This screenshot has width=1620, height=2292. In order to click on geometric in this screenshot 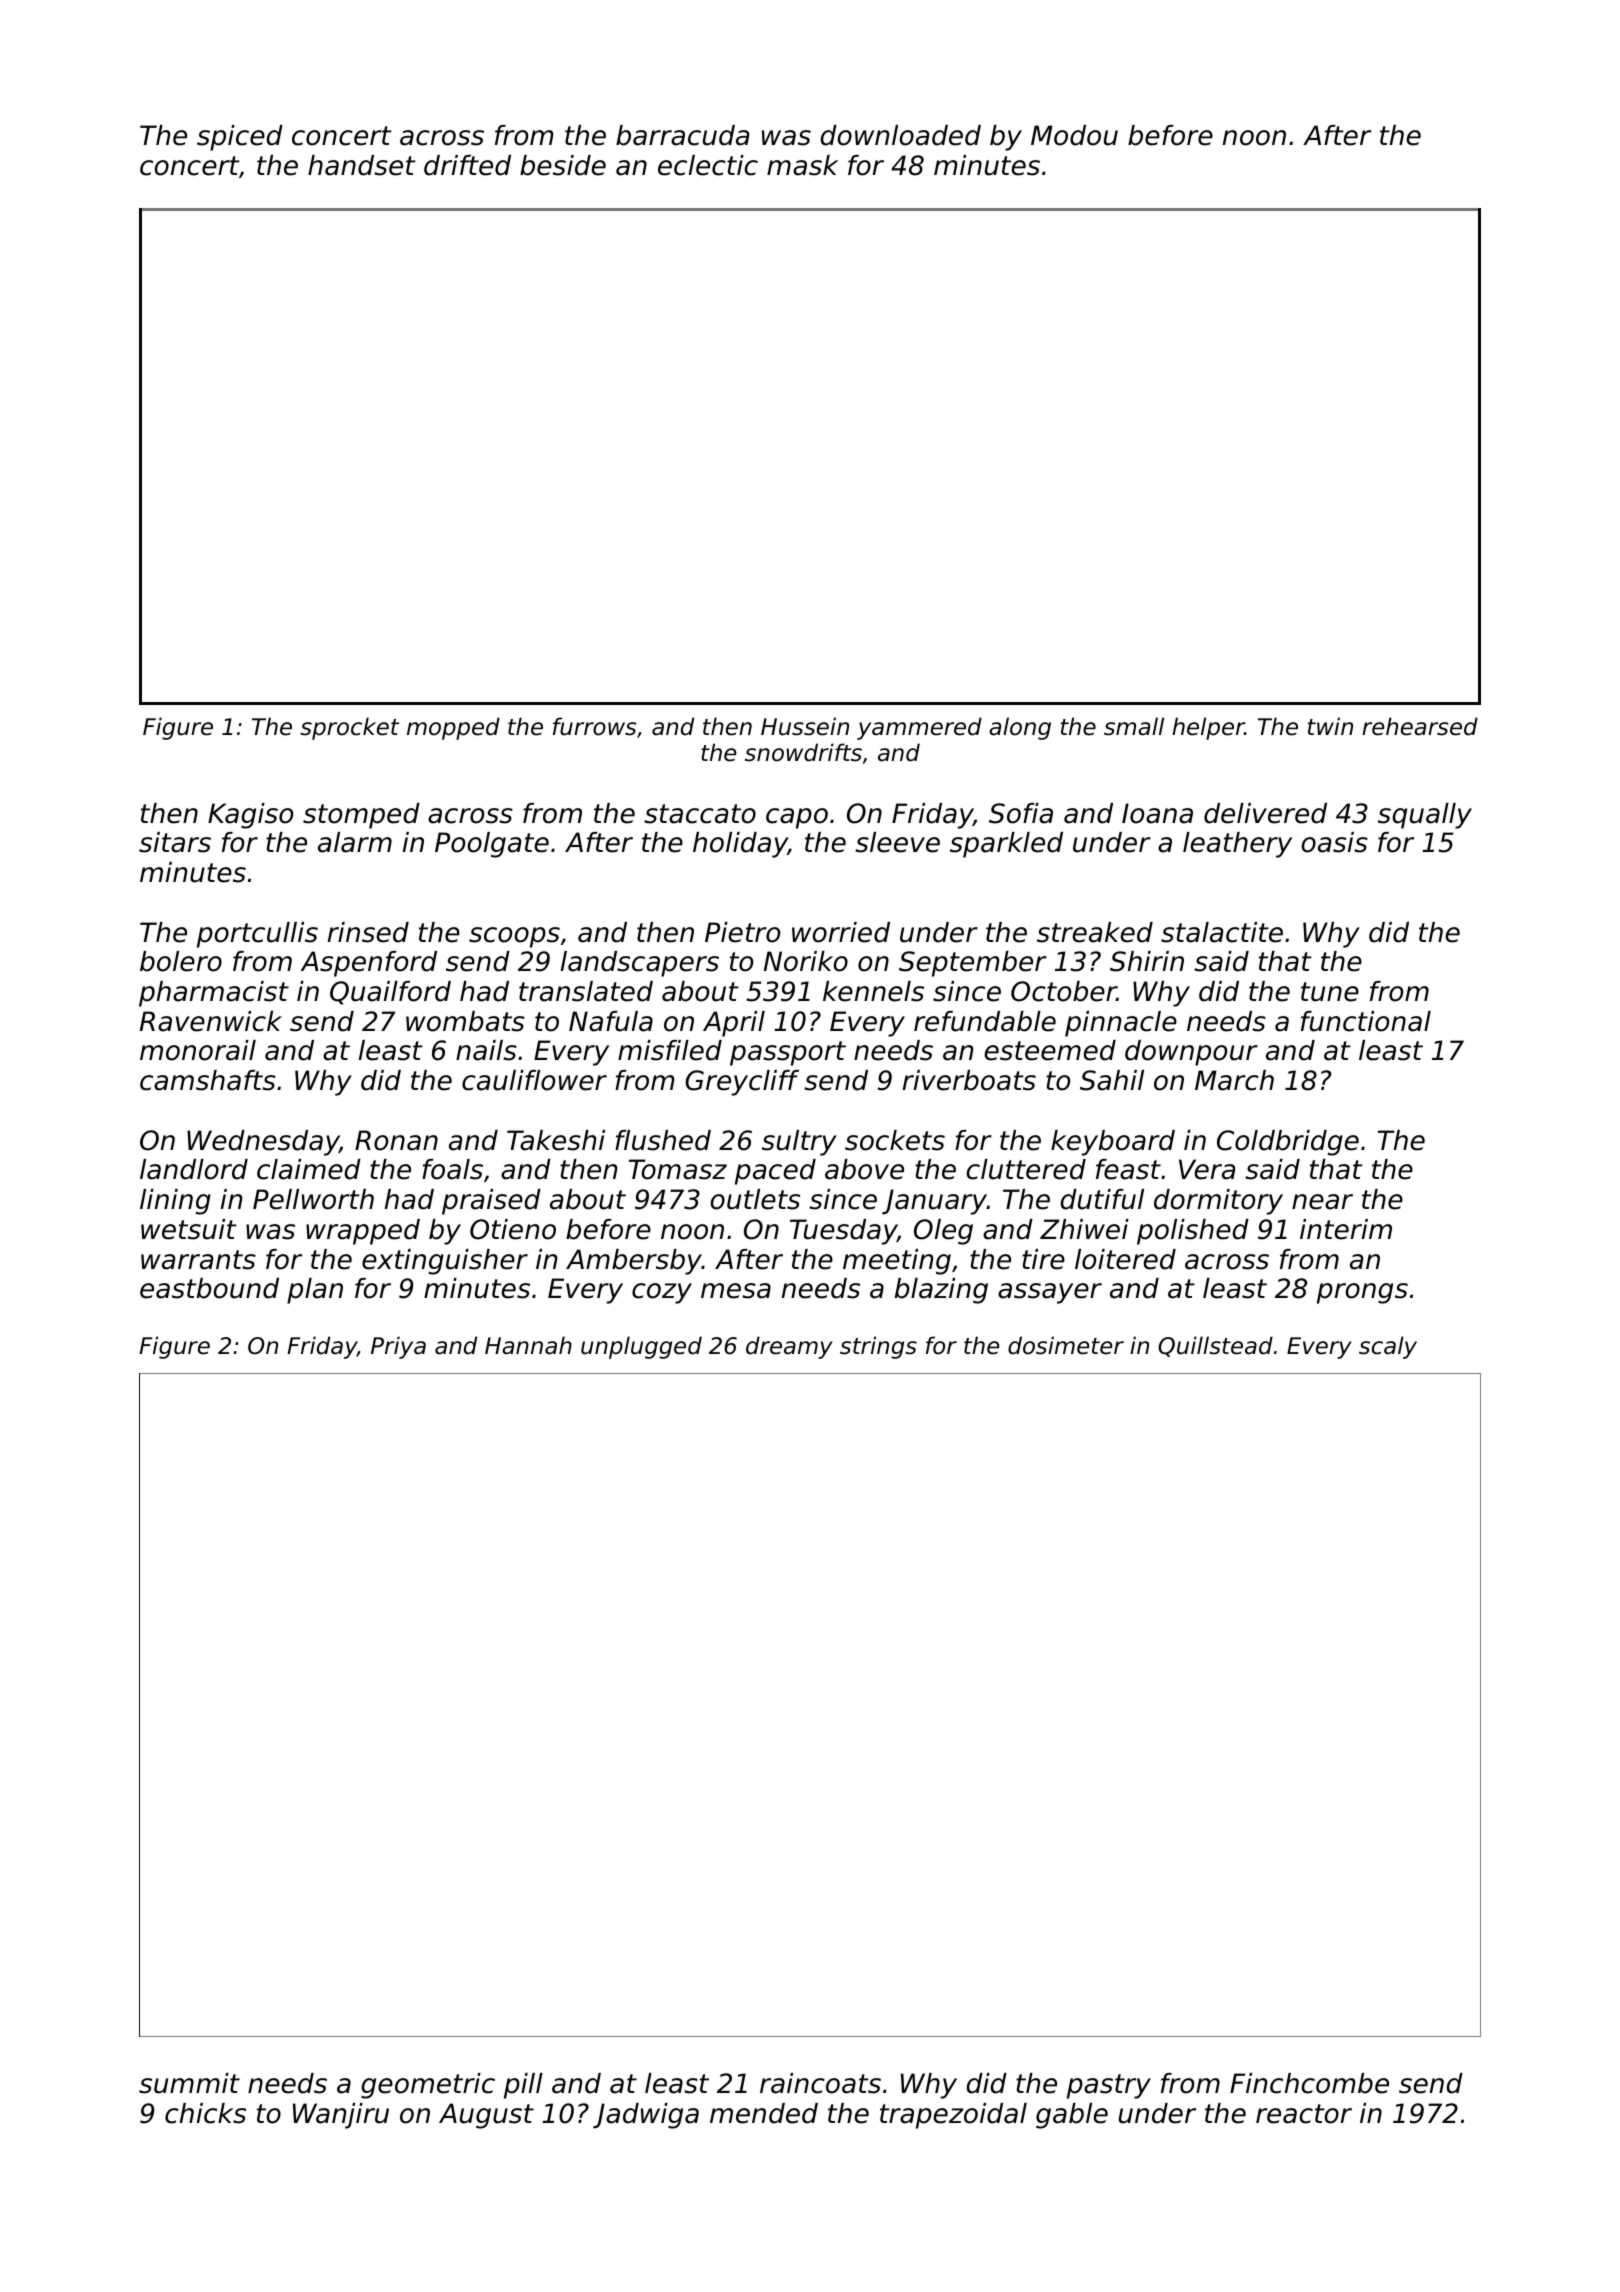, I will do `click(428, 2086)`.
